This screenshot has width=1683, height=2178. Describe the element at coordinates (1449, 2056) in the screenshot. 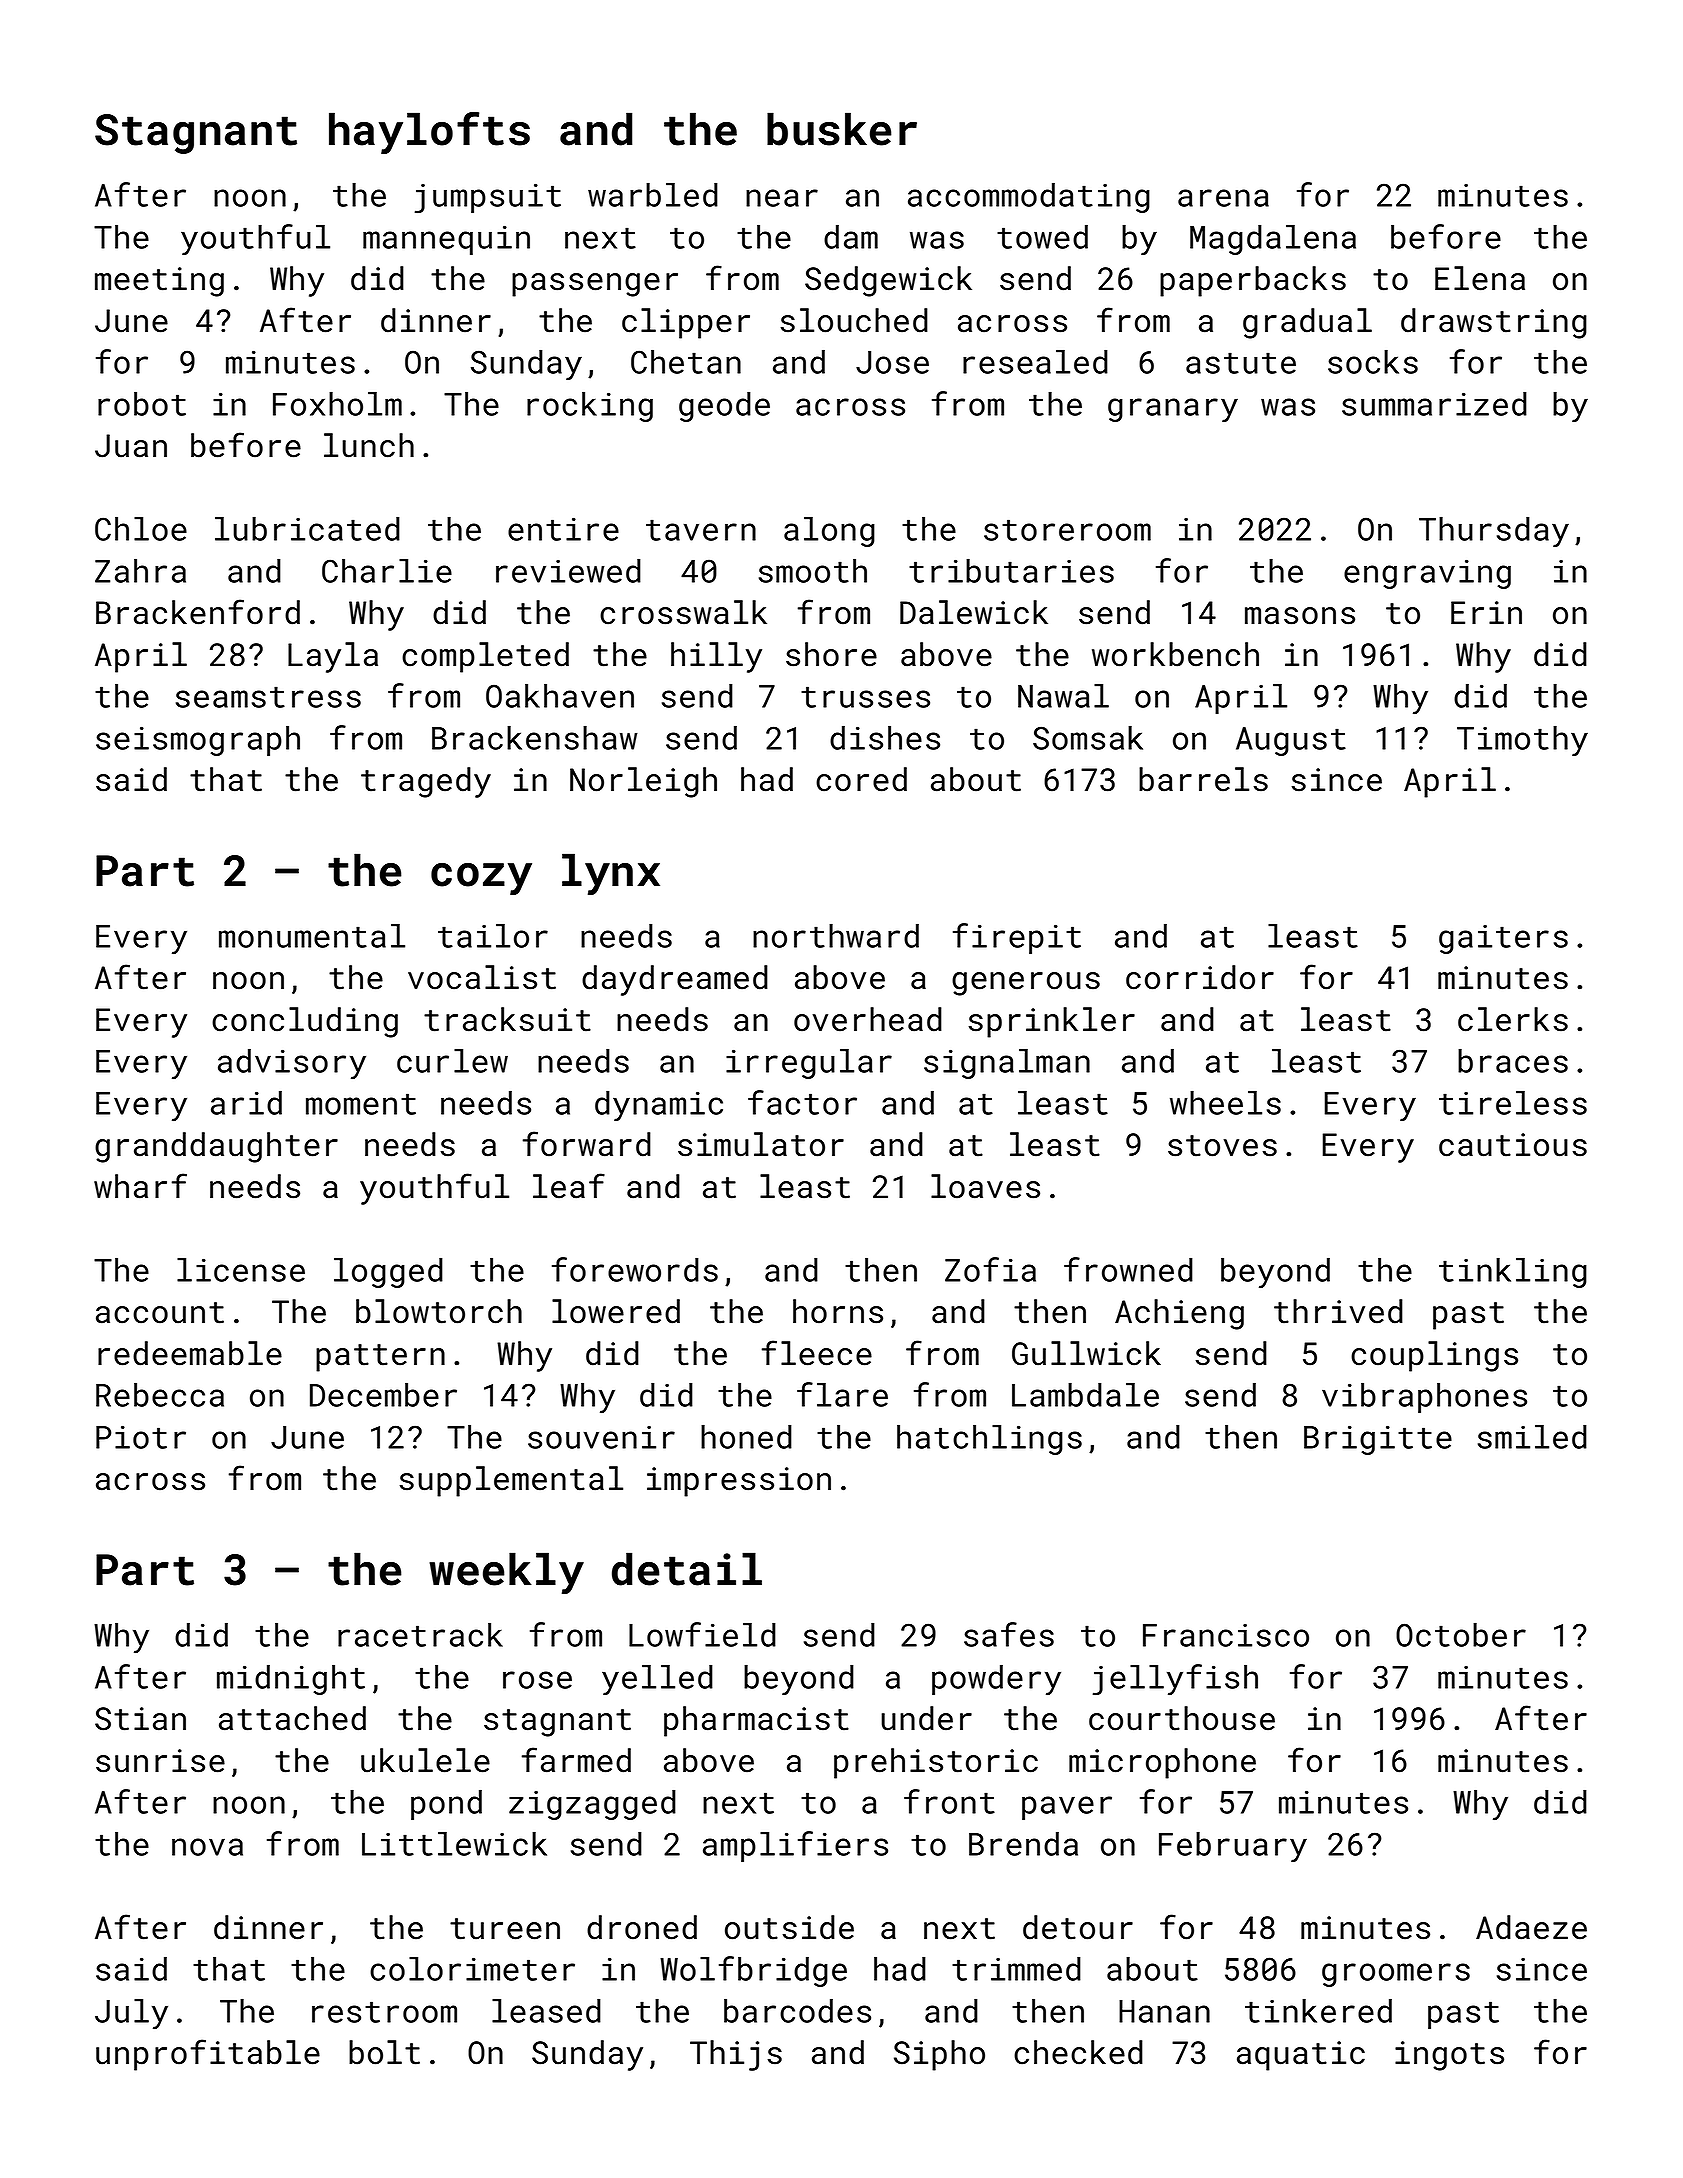

I see `ingots` at that location.
